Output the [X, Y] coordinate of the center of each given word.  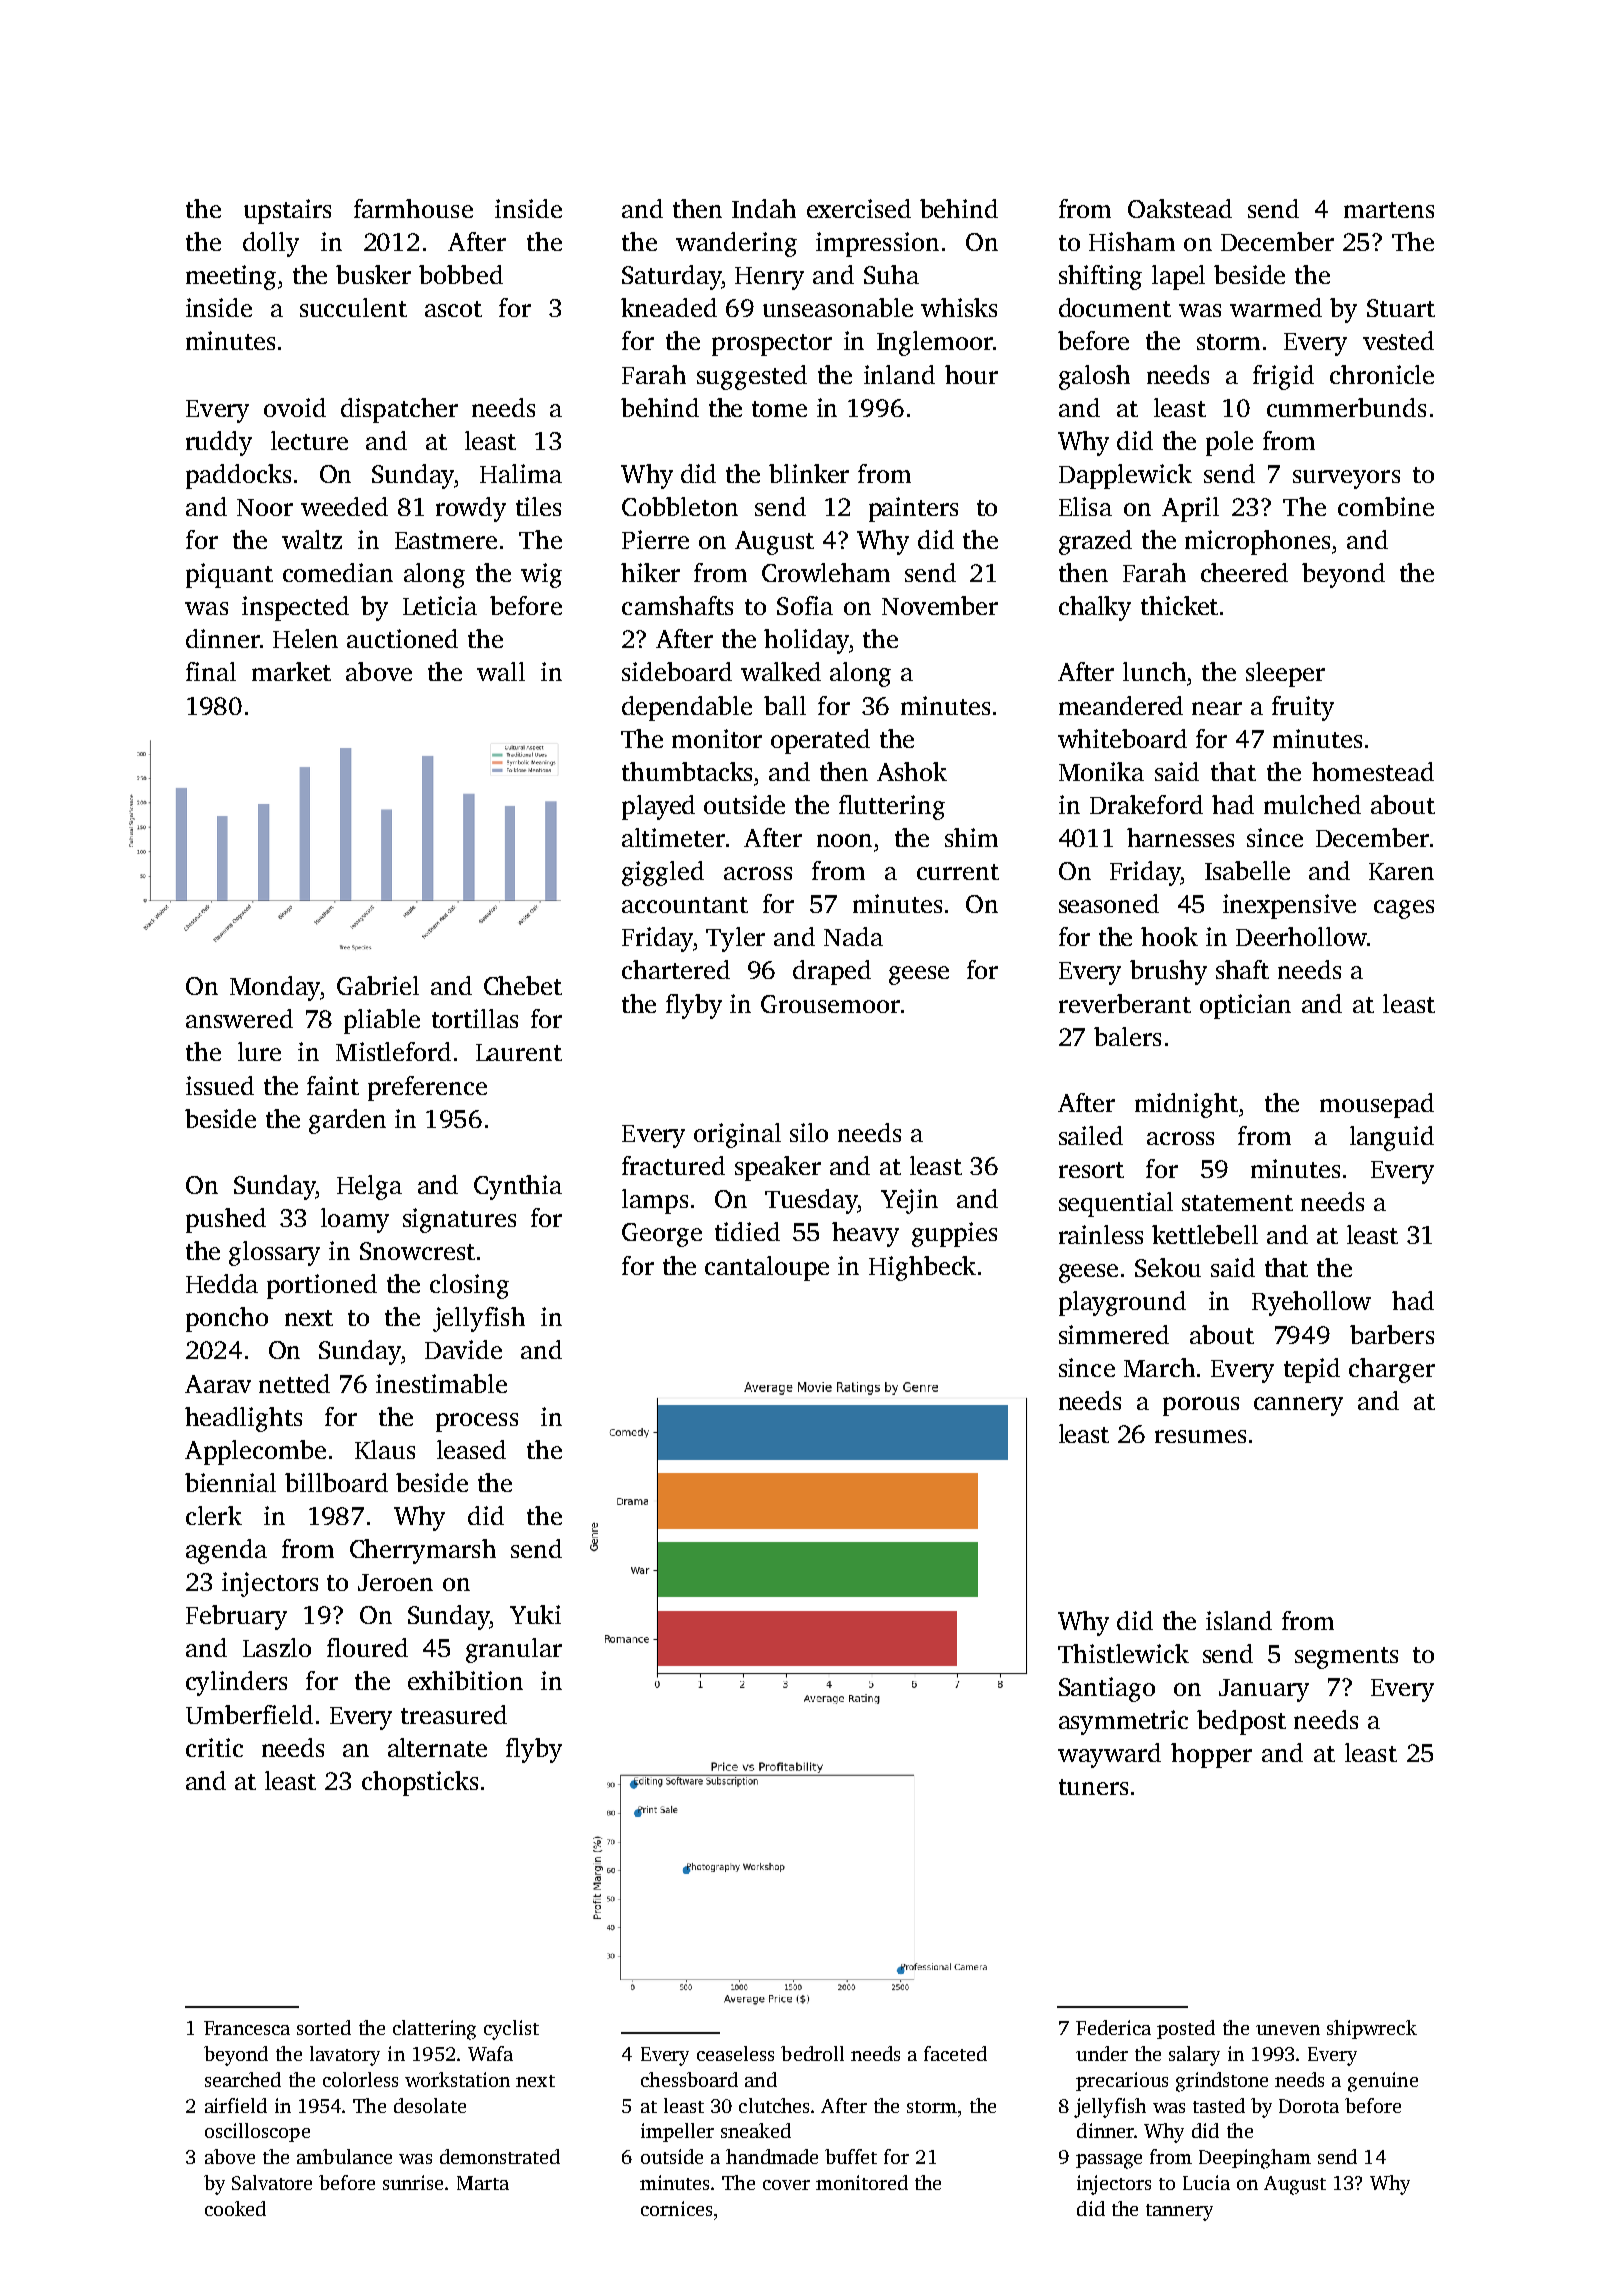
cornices [676, 2208]
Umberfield [249, 1714]
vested [1398, 340]
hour [971, 374]
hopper [1211, 1755]
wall [501, 671]
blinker [809, 473]
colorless [360, 2079]
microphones [1257, 542]
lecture [309, 440]
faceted [955, 2053]
